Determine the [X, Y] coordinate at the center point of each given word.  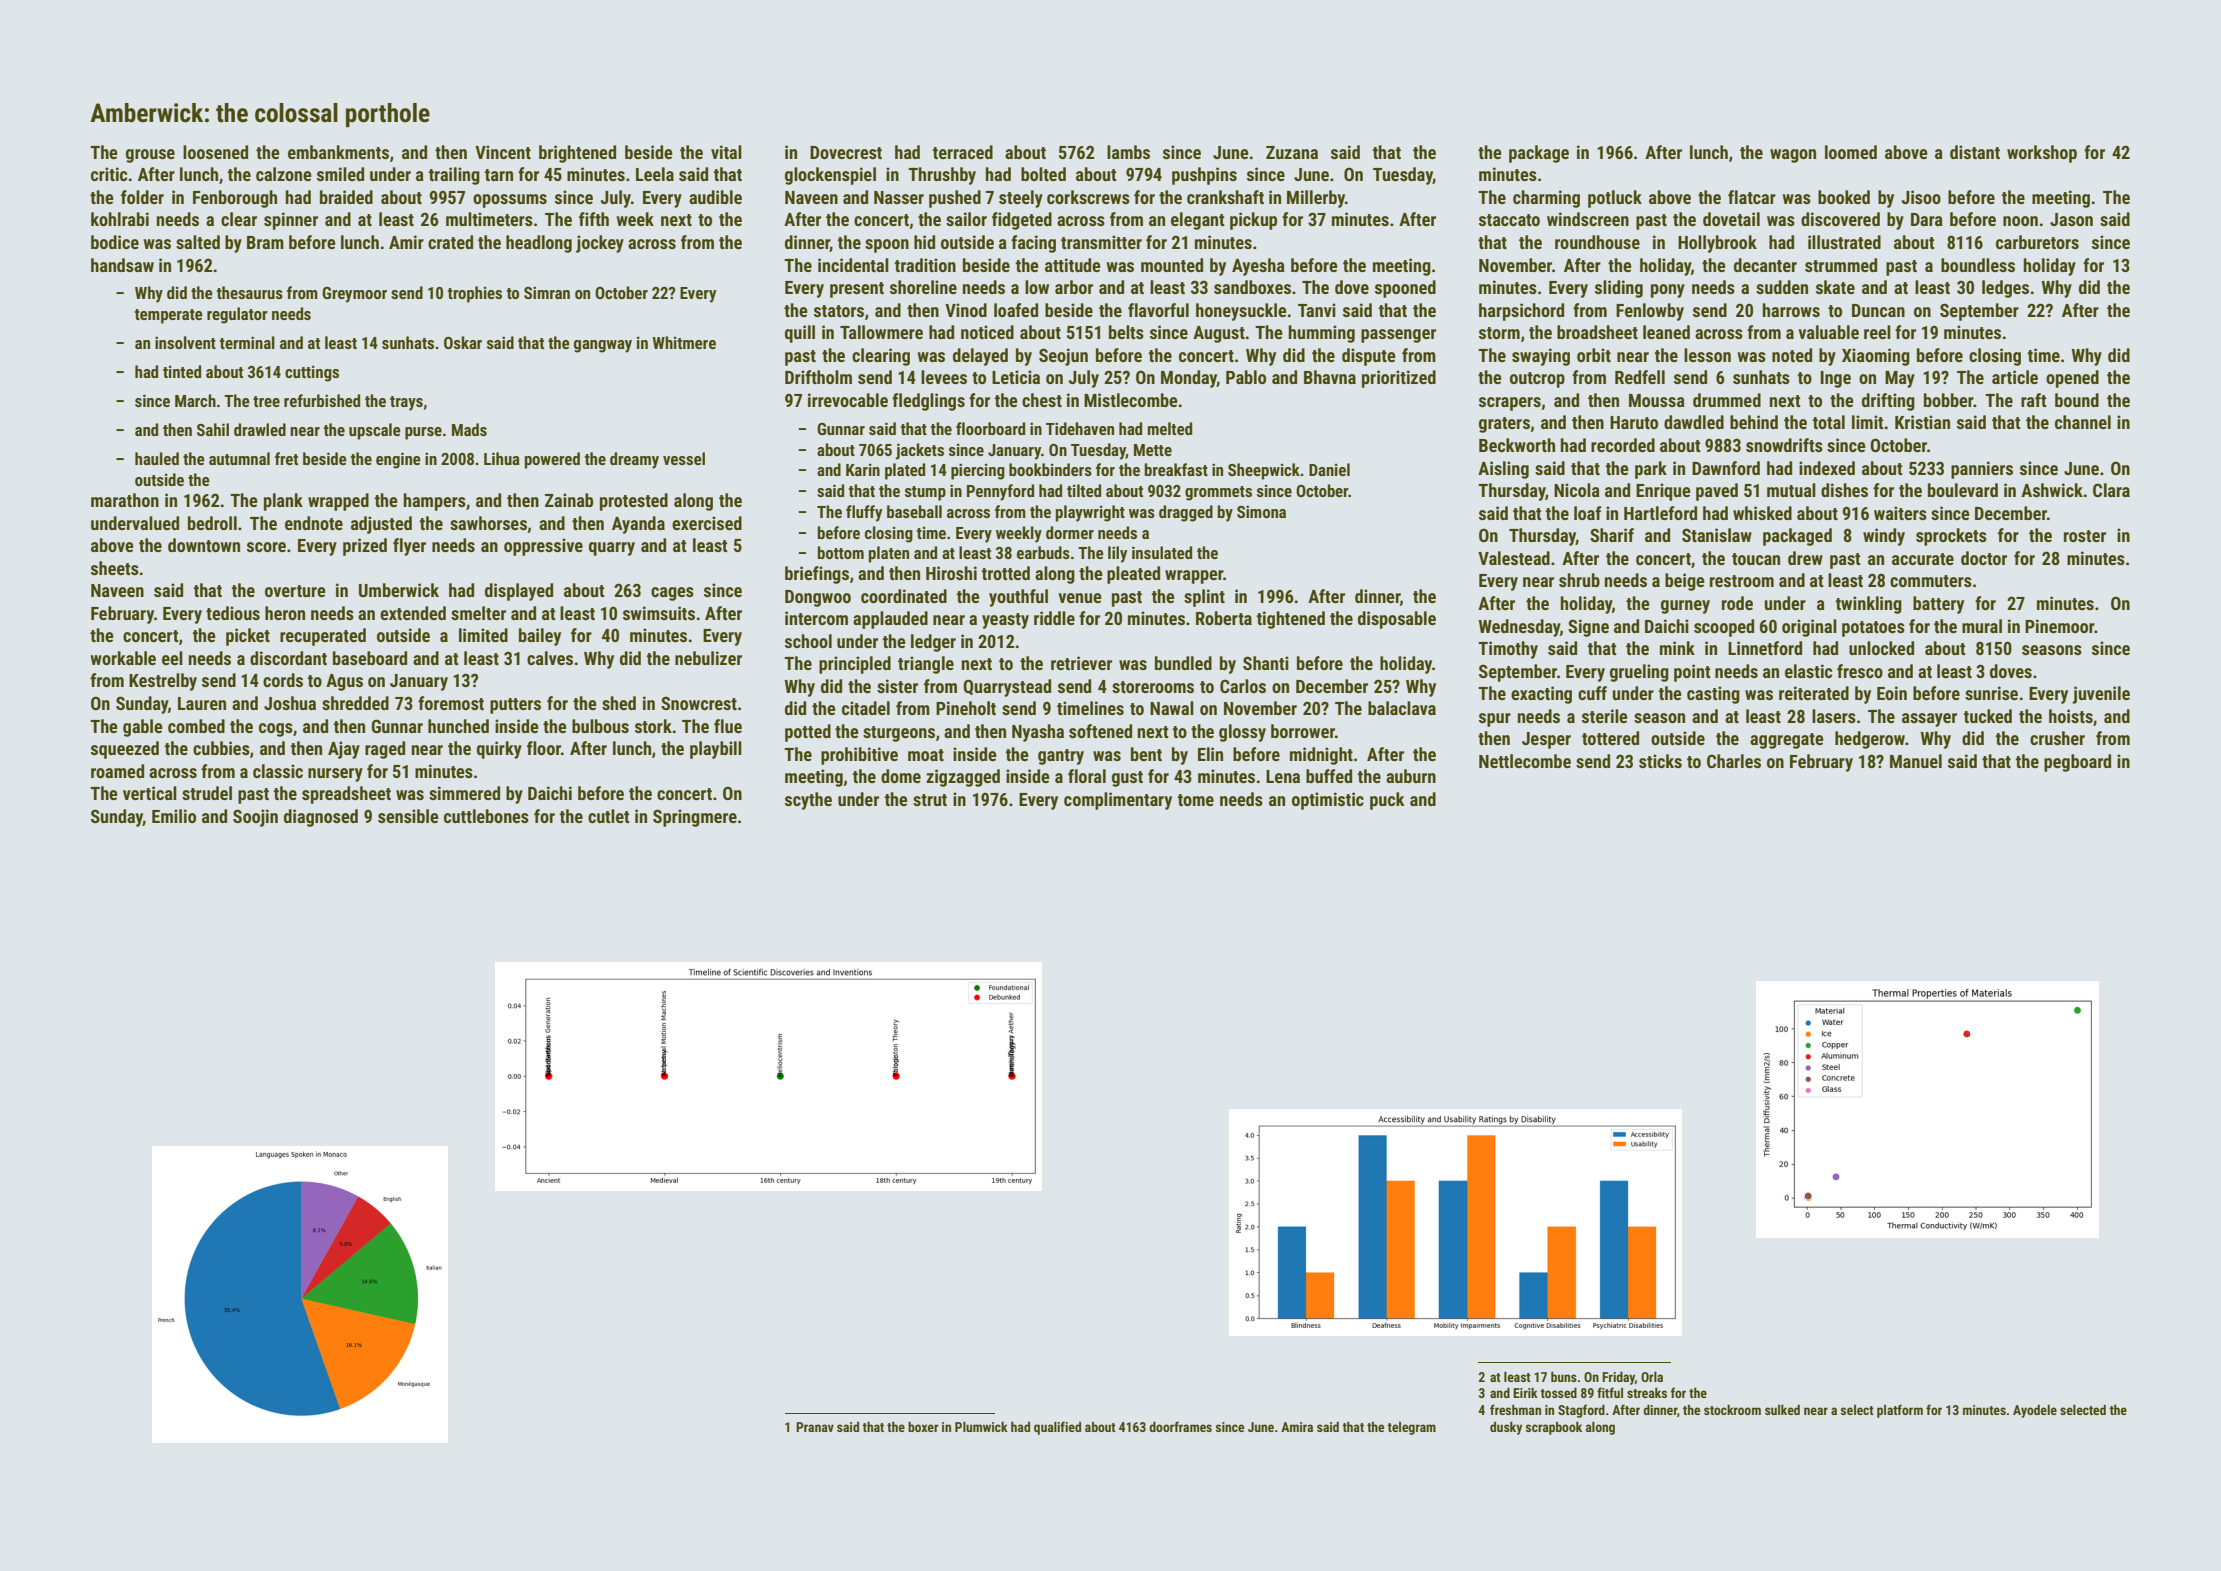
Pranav [815, 1427]
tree [266, 401]
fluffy [864, 513]
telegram [1411, 1428]
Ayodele [2035, 1411]
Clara [2111, 490]
